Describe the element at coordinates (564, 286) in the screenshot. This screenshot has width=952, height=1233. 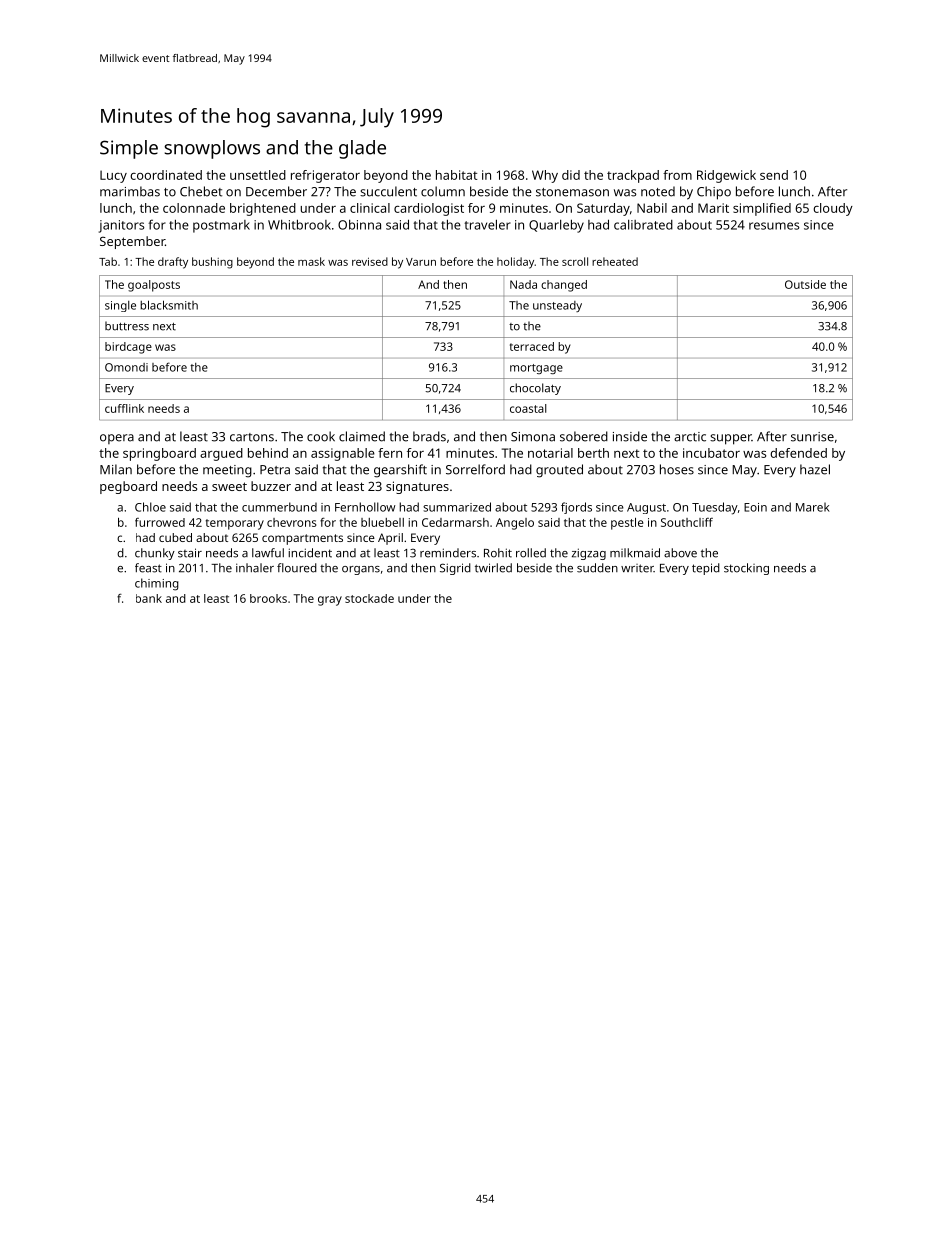
I see `changed` at that location.
